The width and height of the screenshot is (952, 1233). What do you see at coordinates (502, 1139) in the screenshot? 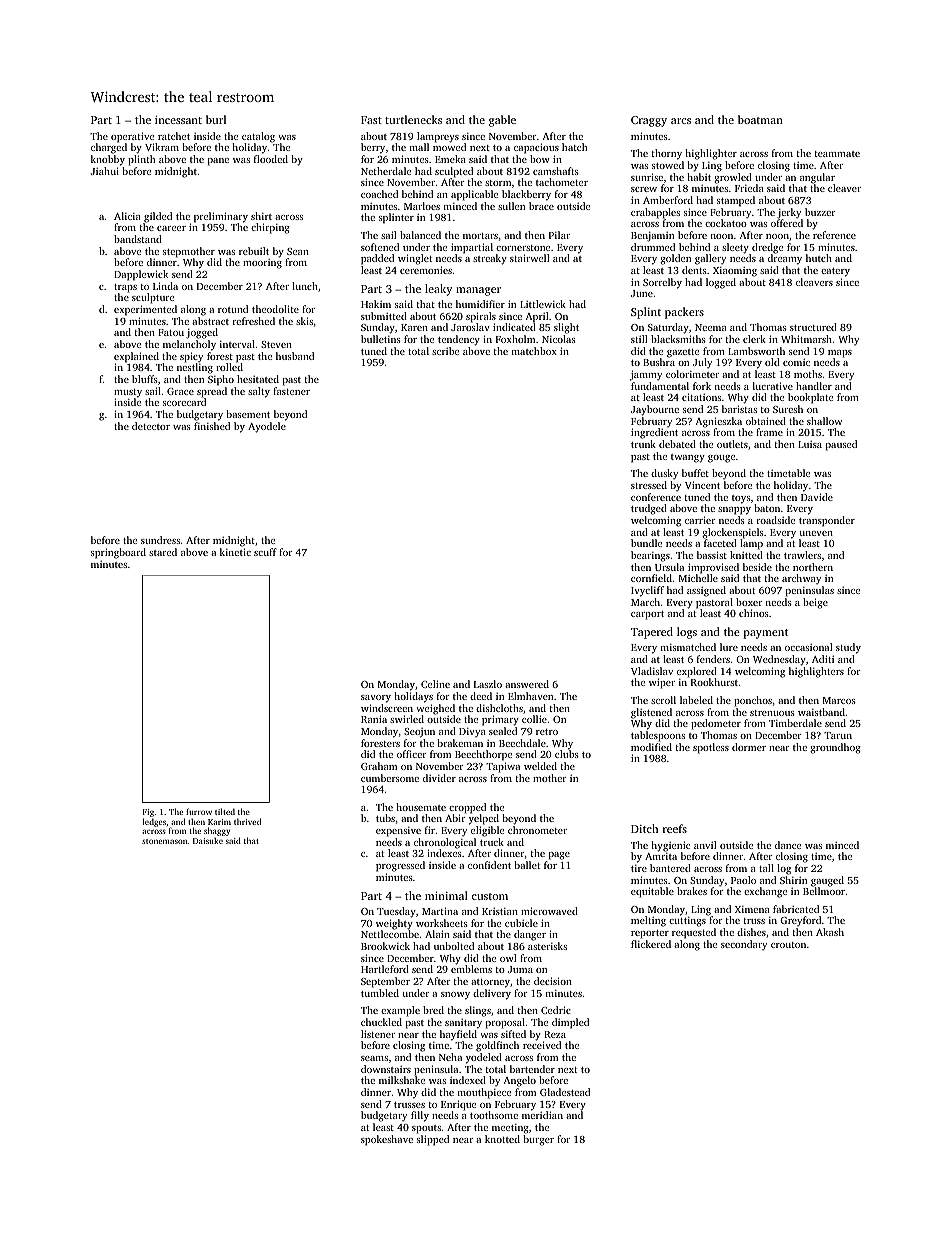
I see `knotted` at bounding box center [502, 1139].
